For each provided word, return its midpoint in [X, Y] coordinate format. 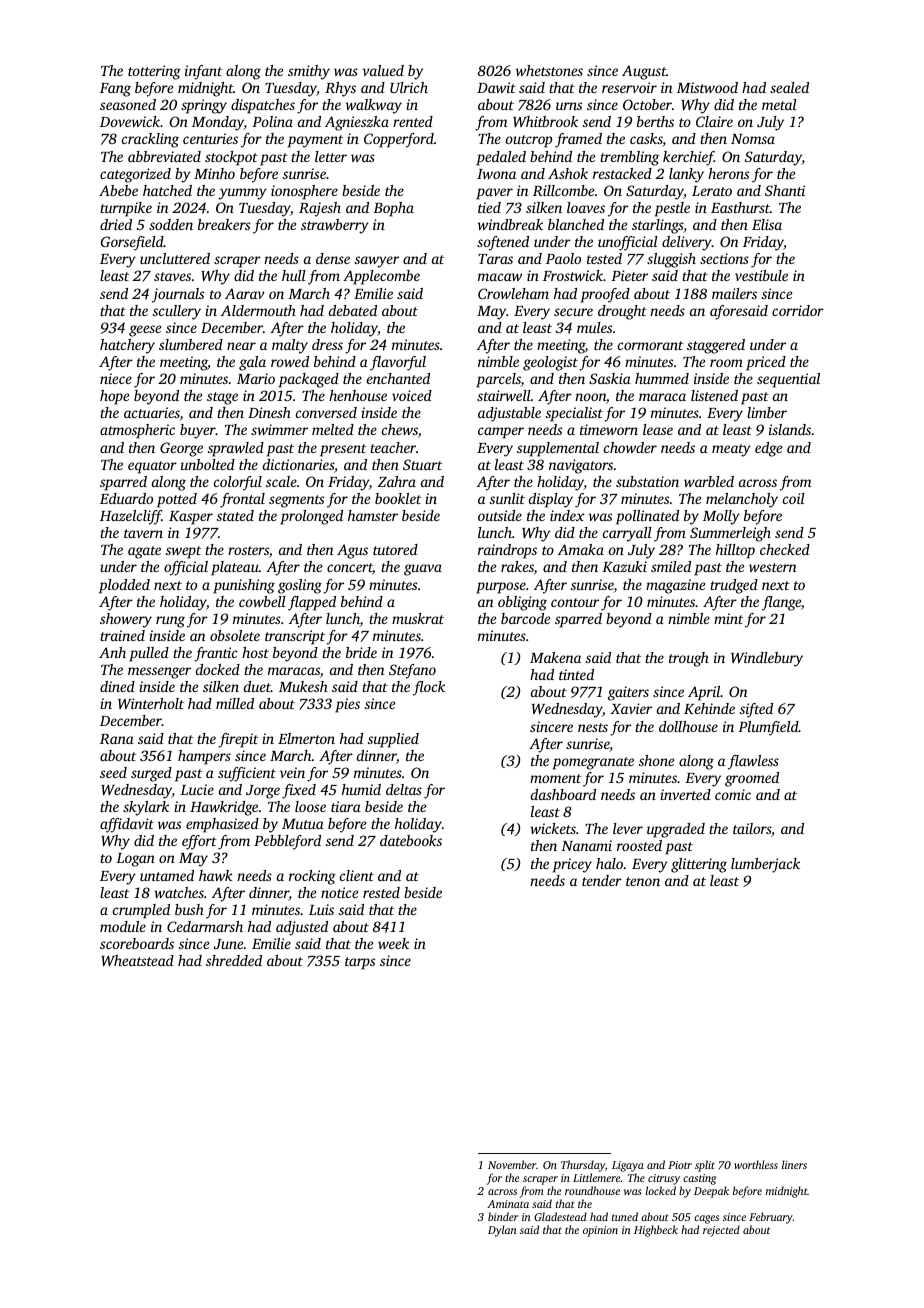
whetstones [549, 70]
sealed [789, 87]
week [393, 943]
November [512, 1164]
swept [183, 552]
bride [361, 652]
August [644, 72]
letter [331, 156]
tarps [360, 963]
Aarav [245, 293]
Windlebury [767, 659]
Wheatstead [137, 960]
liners [794, 1164]
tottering [154, 72]
